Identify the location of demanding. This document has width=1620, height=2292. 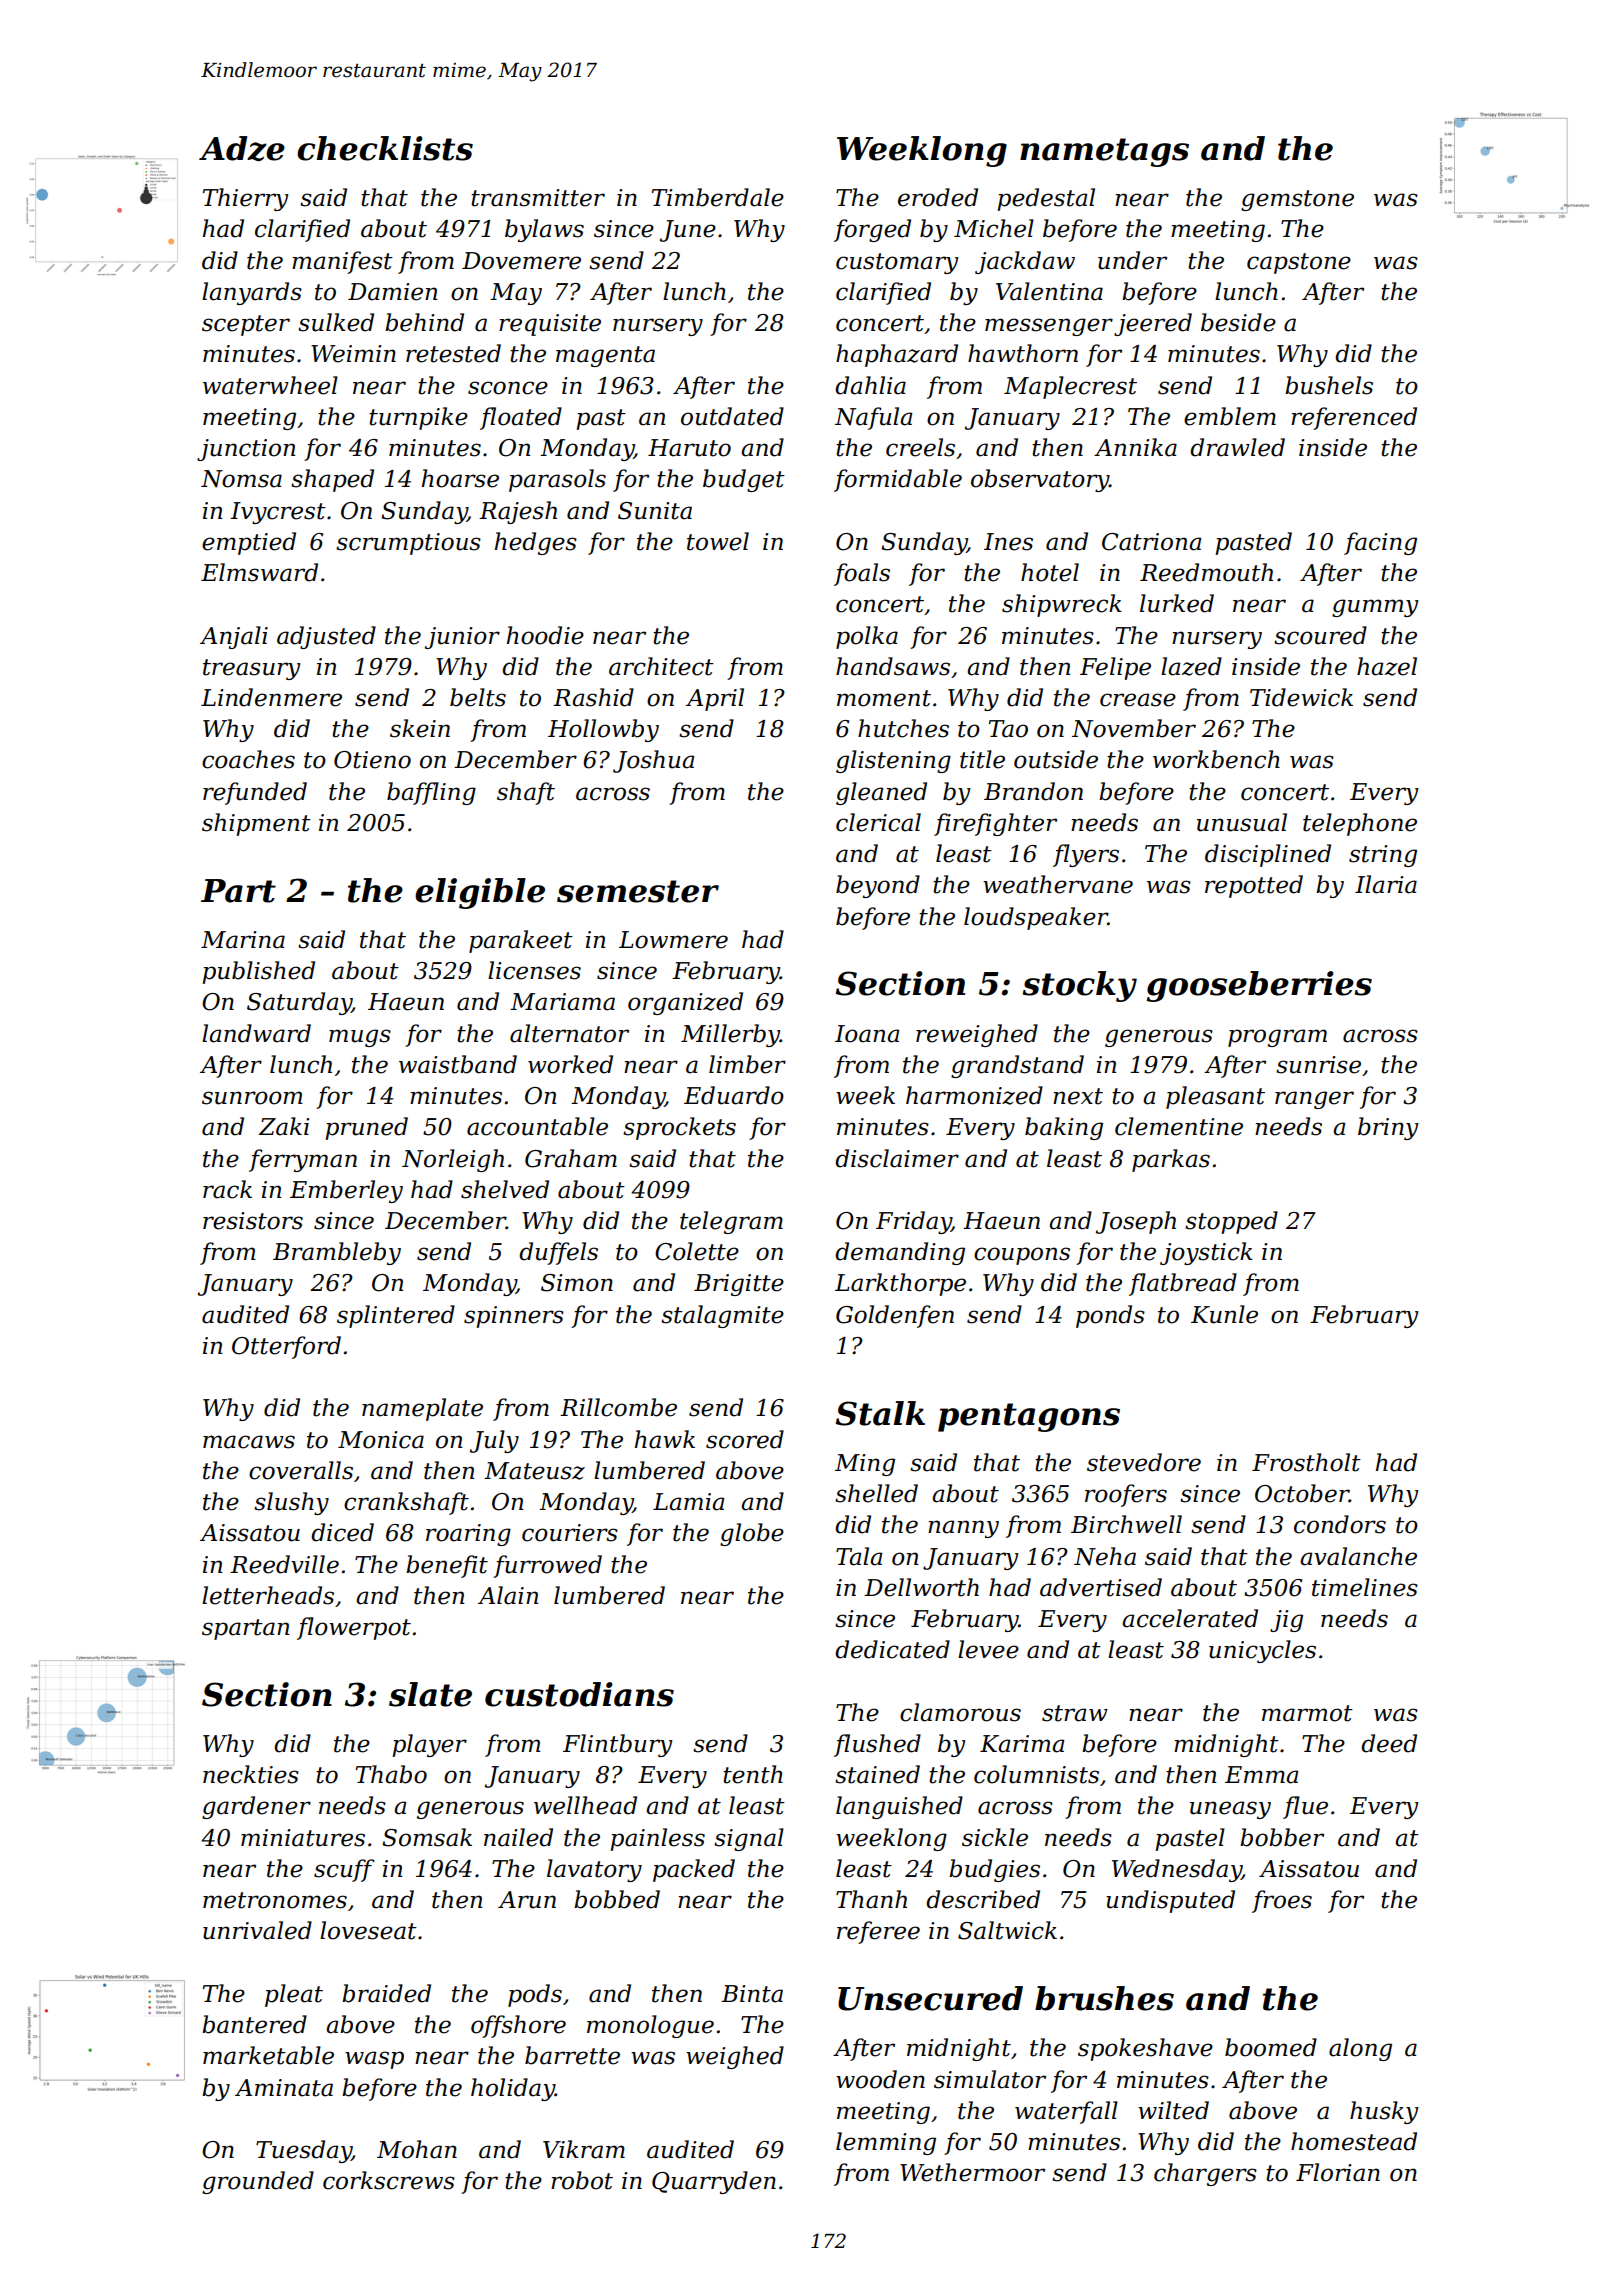
(900, 1253).
